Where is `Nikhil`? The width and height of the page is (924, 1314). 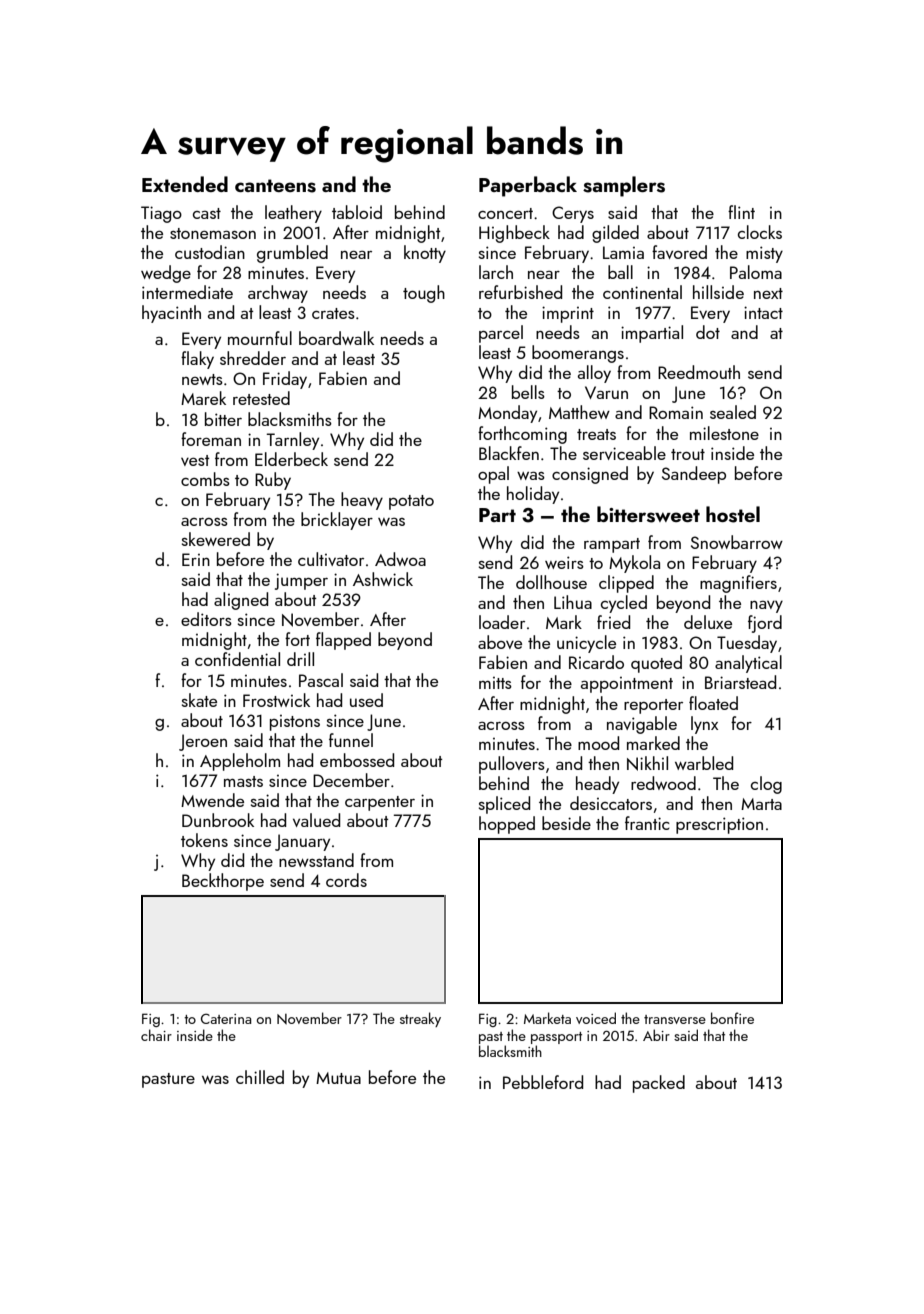
Nikhil is located at coordinates (647, 763).
